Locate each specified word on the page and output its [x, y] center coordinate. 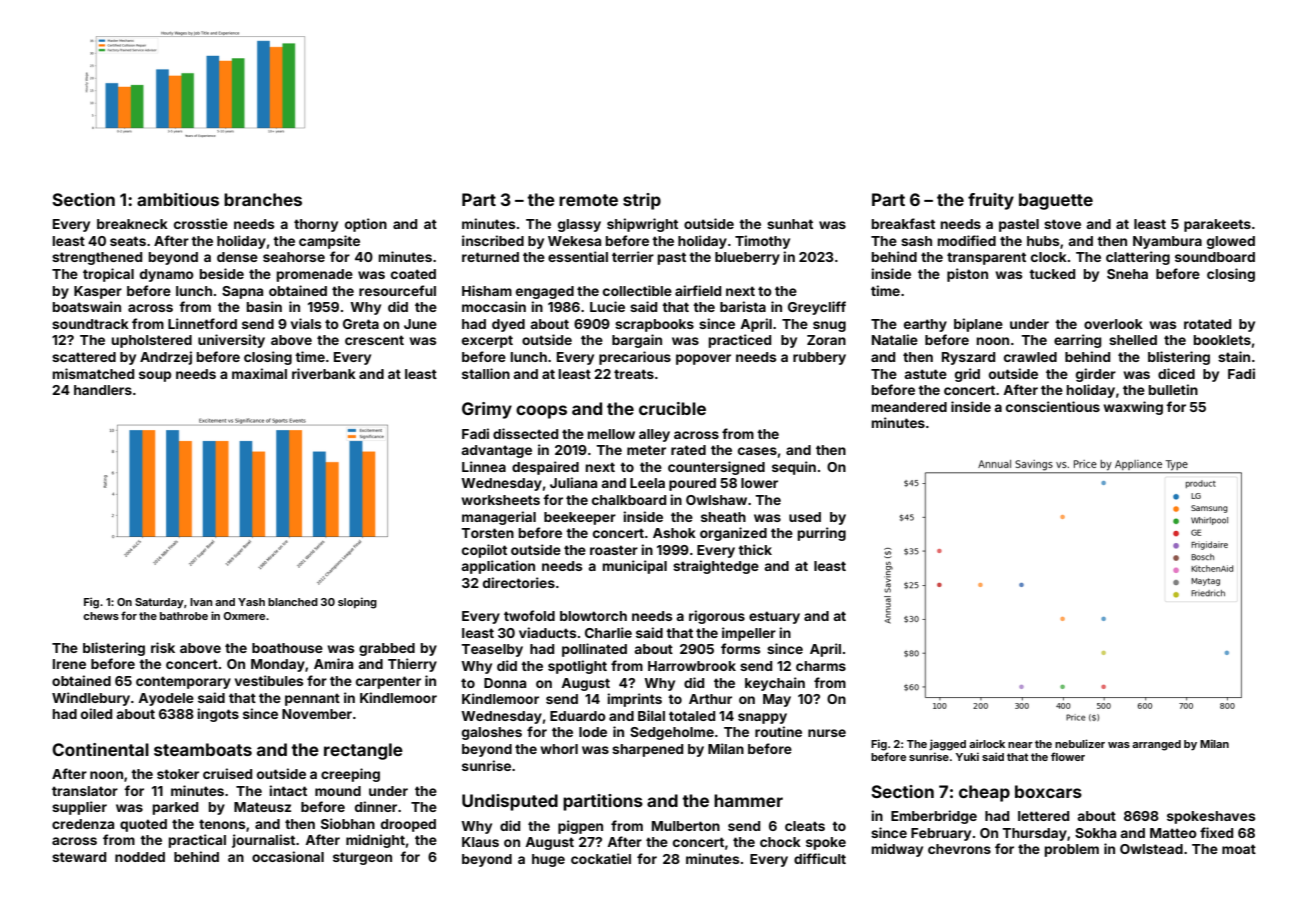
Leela [647, 483]
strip [642, 201]
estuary [774, 617]
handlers [103, 390]
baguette [1056, 201]
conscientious [1053, 406]
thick [755, 549]
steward [79, 857]
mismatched [93, 373]
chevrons [959, 849]
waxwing [1133, 408]
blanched [293, 602]
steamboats [203, 749]
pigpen [580, 827]
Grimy [487, 410]
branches [263, 199]
